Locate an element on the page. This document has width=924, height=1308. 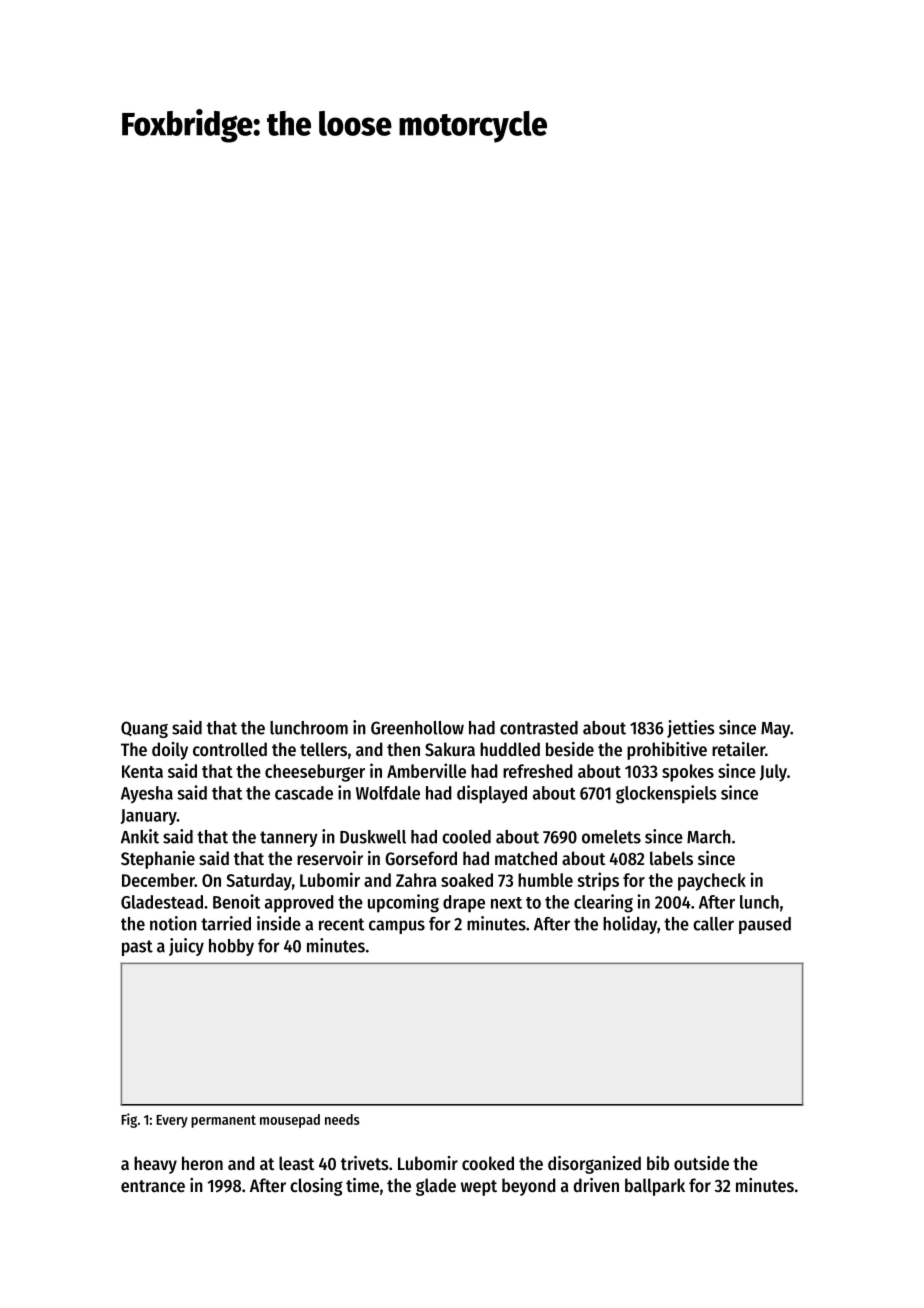
wept is located at coordinates (479, 1188).
